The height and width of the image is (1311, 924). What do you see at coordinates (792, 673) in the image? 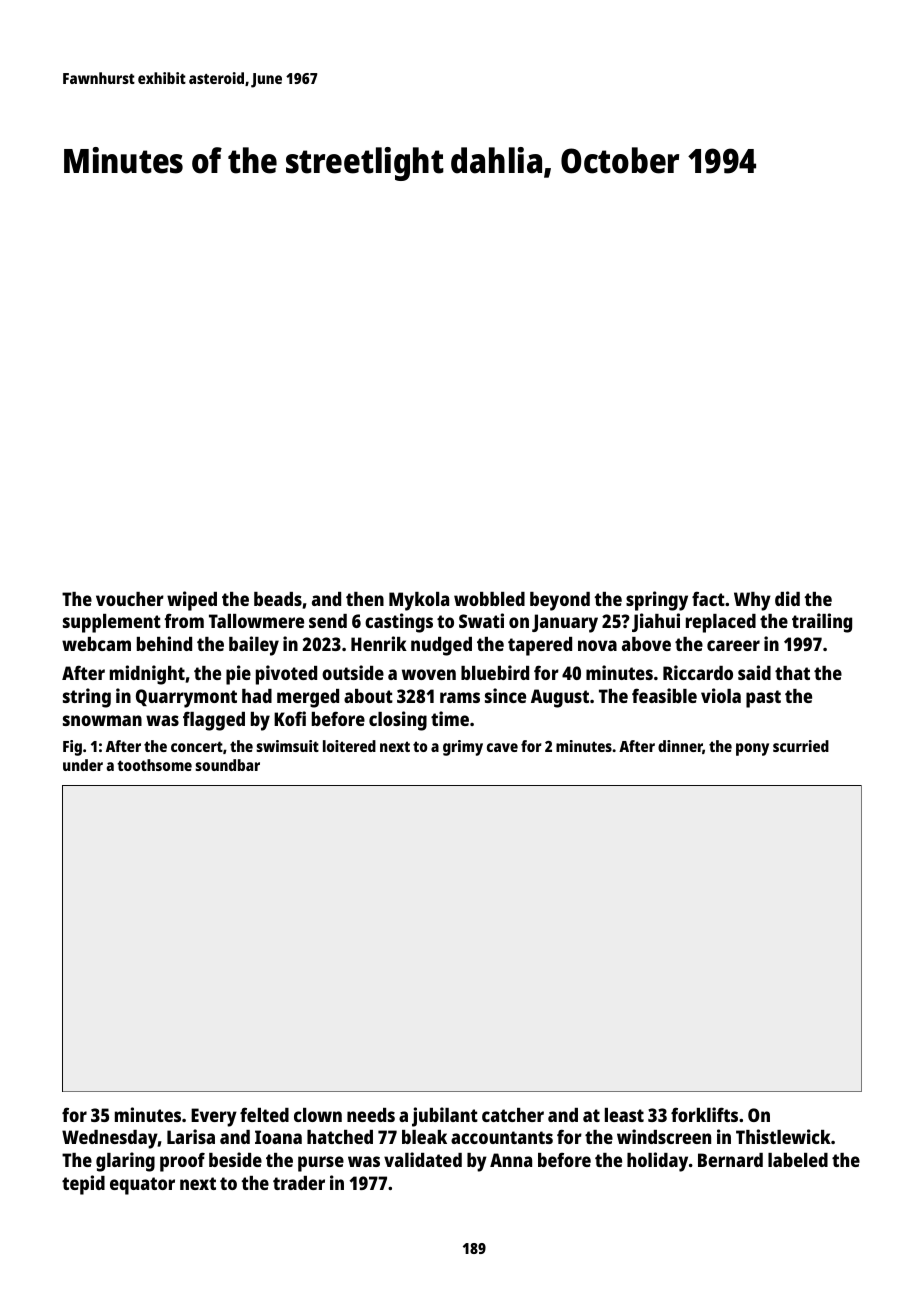
I see `that` at bounding box center [792, 673].
